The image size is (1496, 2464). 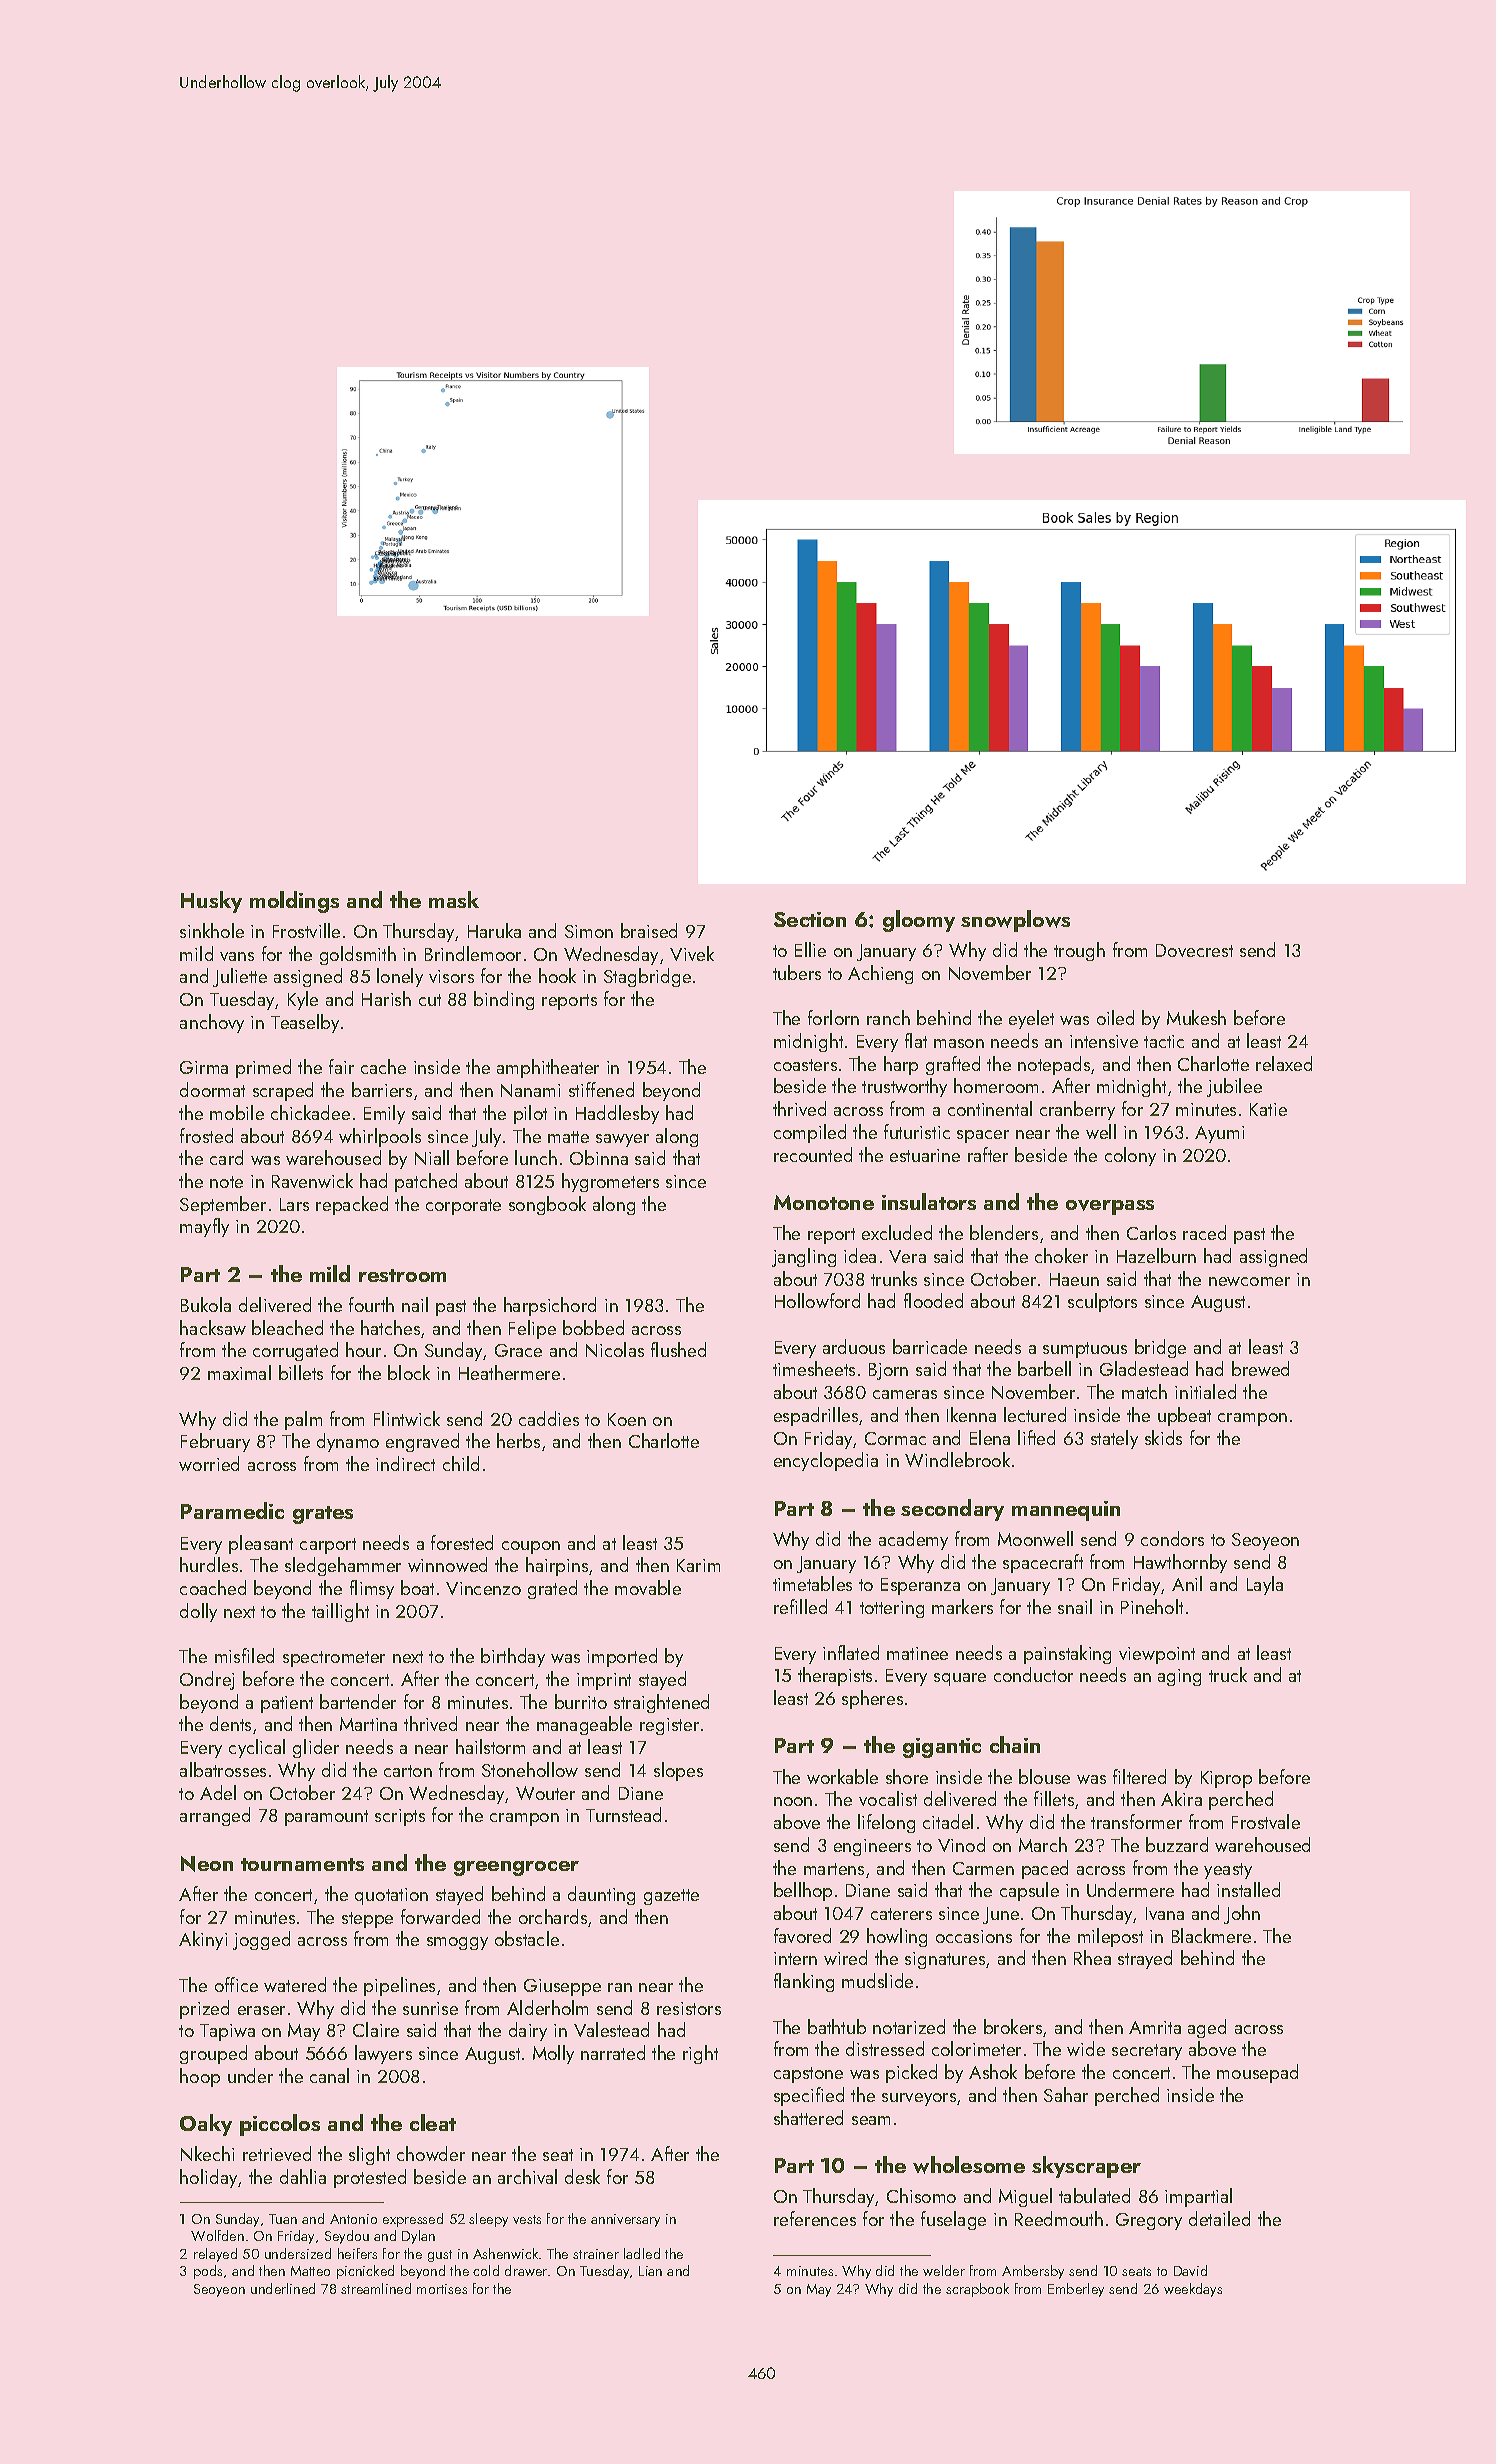 I want to click on indirect, so click(x=405, y=1463).
